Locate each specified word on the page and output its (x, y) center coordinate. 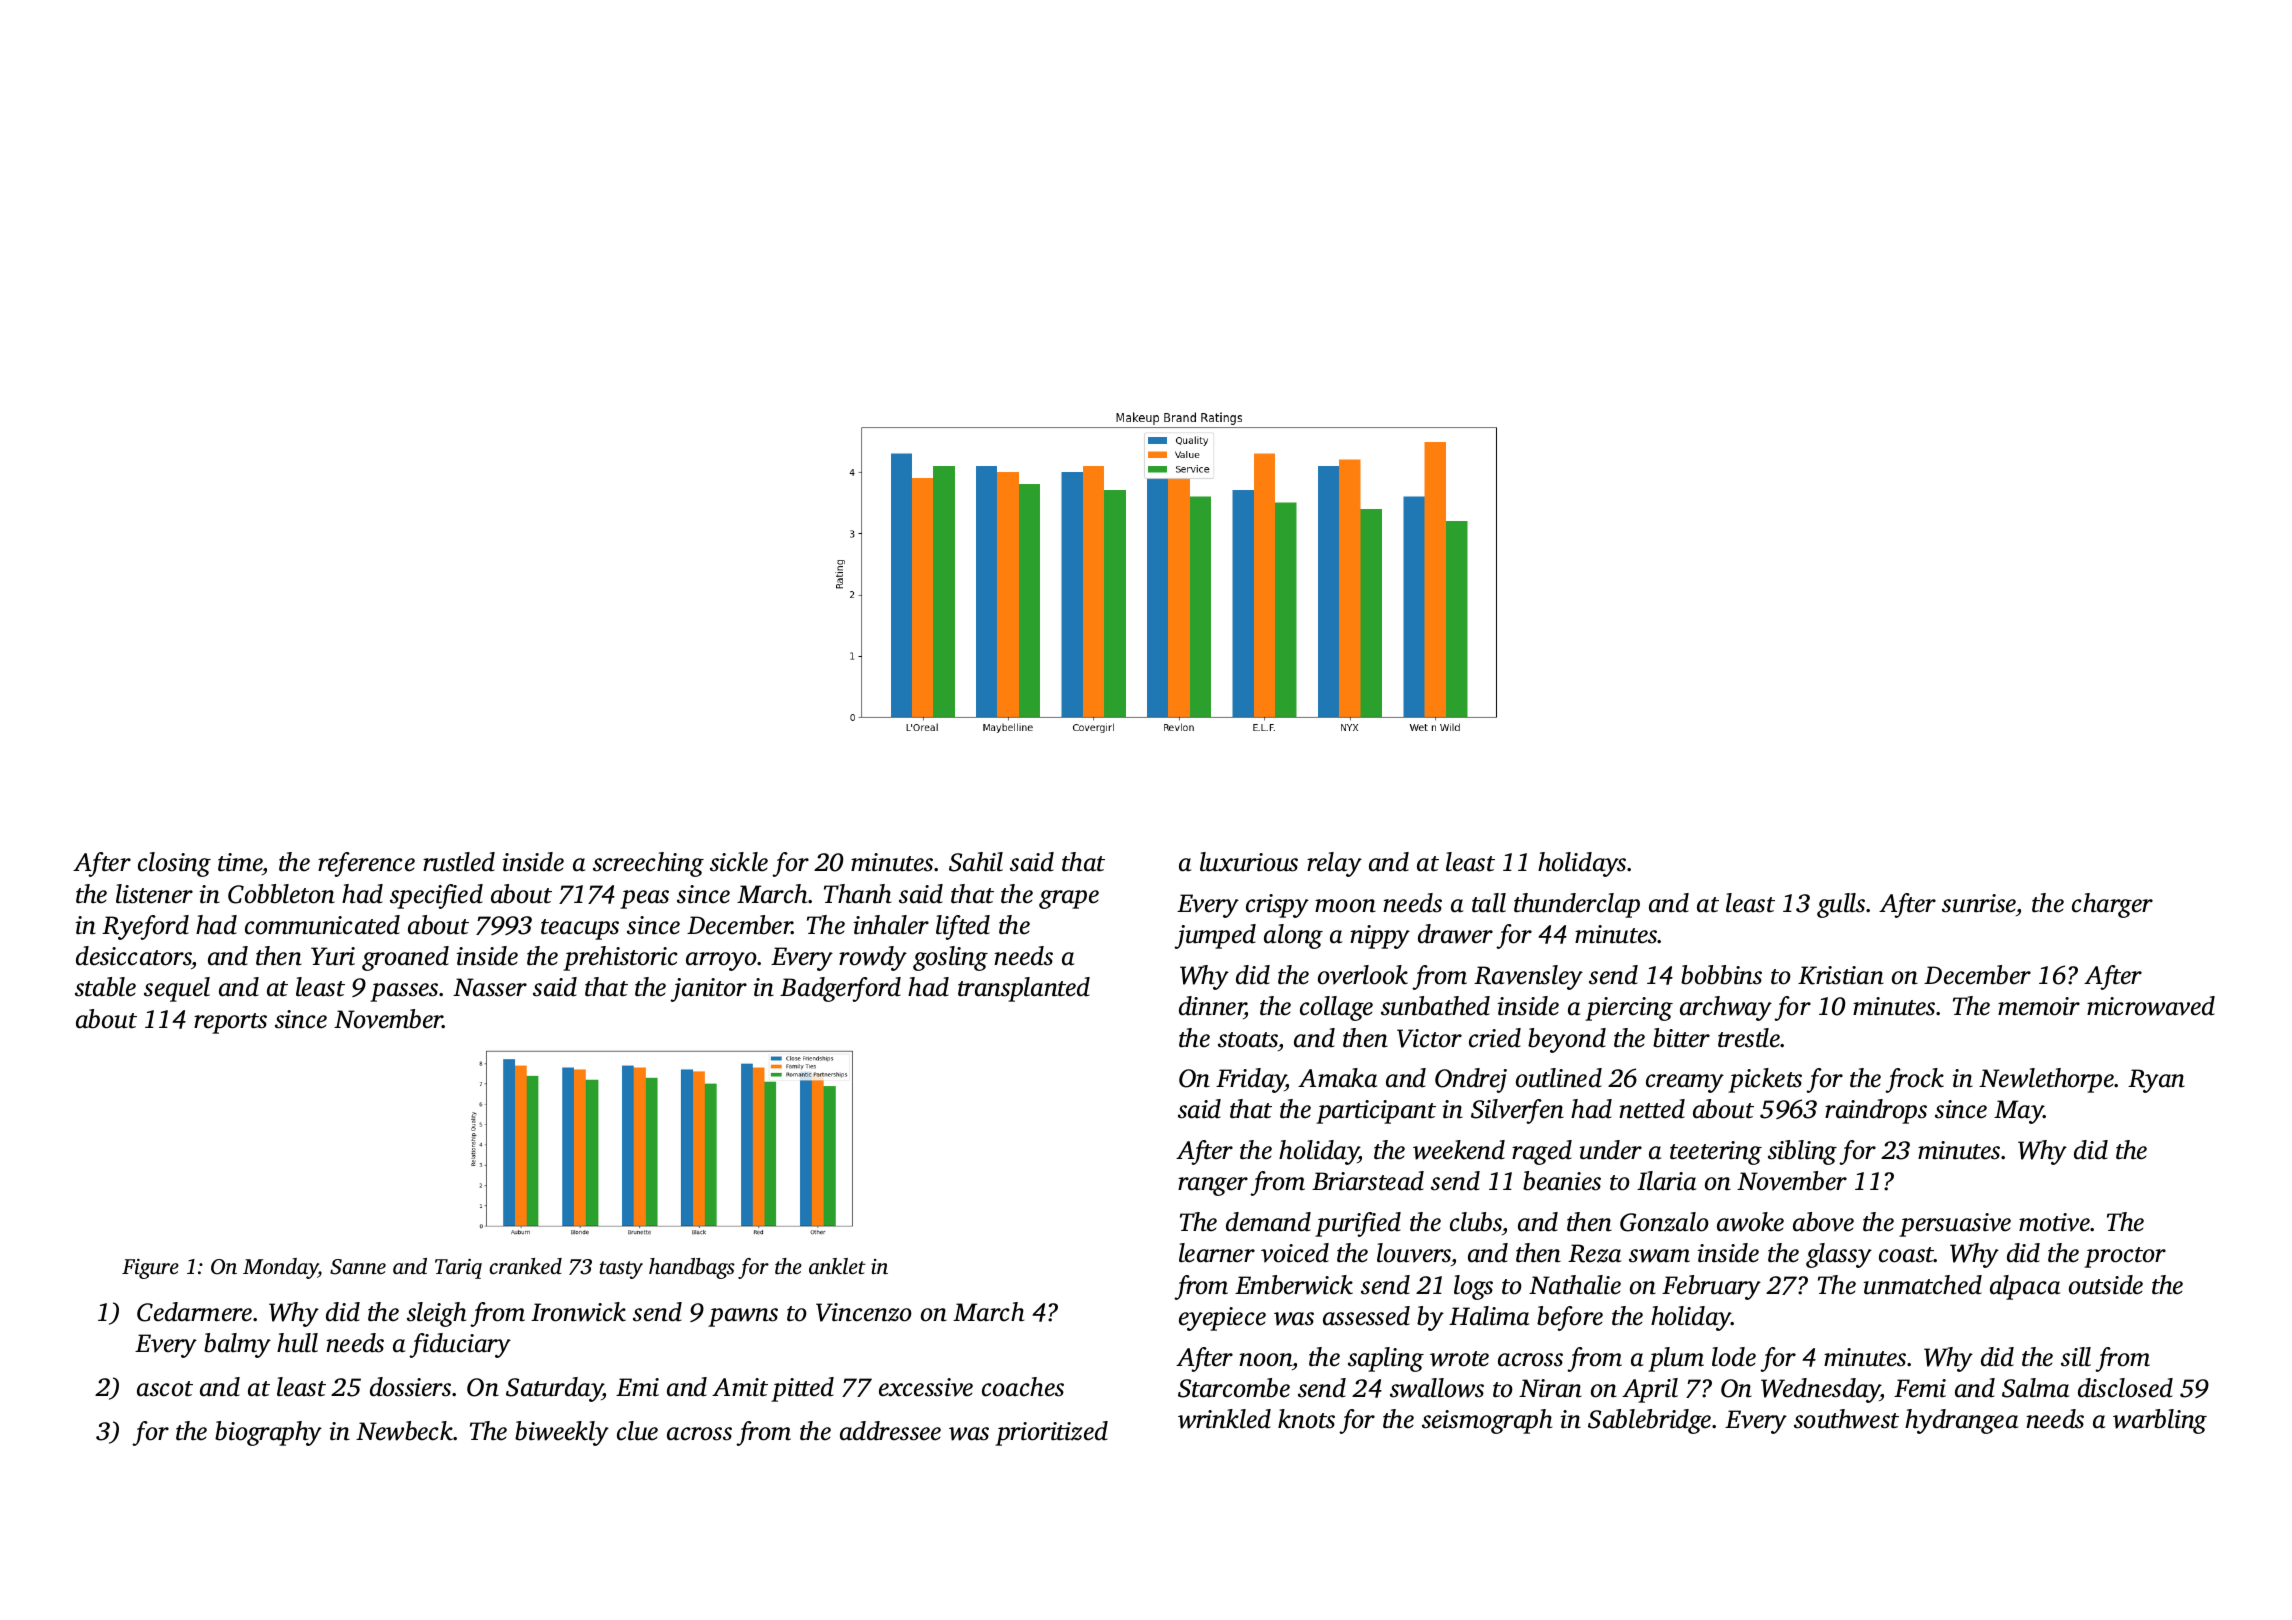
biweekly (562, 1433)
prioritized (1051, 1433)
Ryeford (145, 927)
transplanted (1024, 989)
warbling (2160, 1421)
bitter (1681, 1038)
